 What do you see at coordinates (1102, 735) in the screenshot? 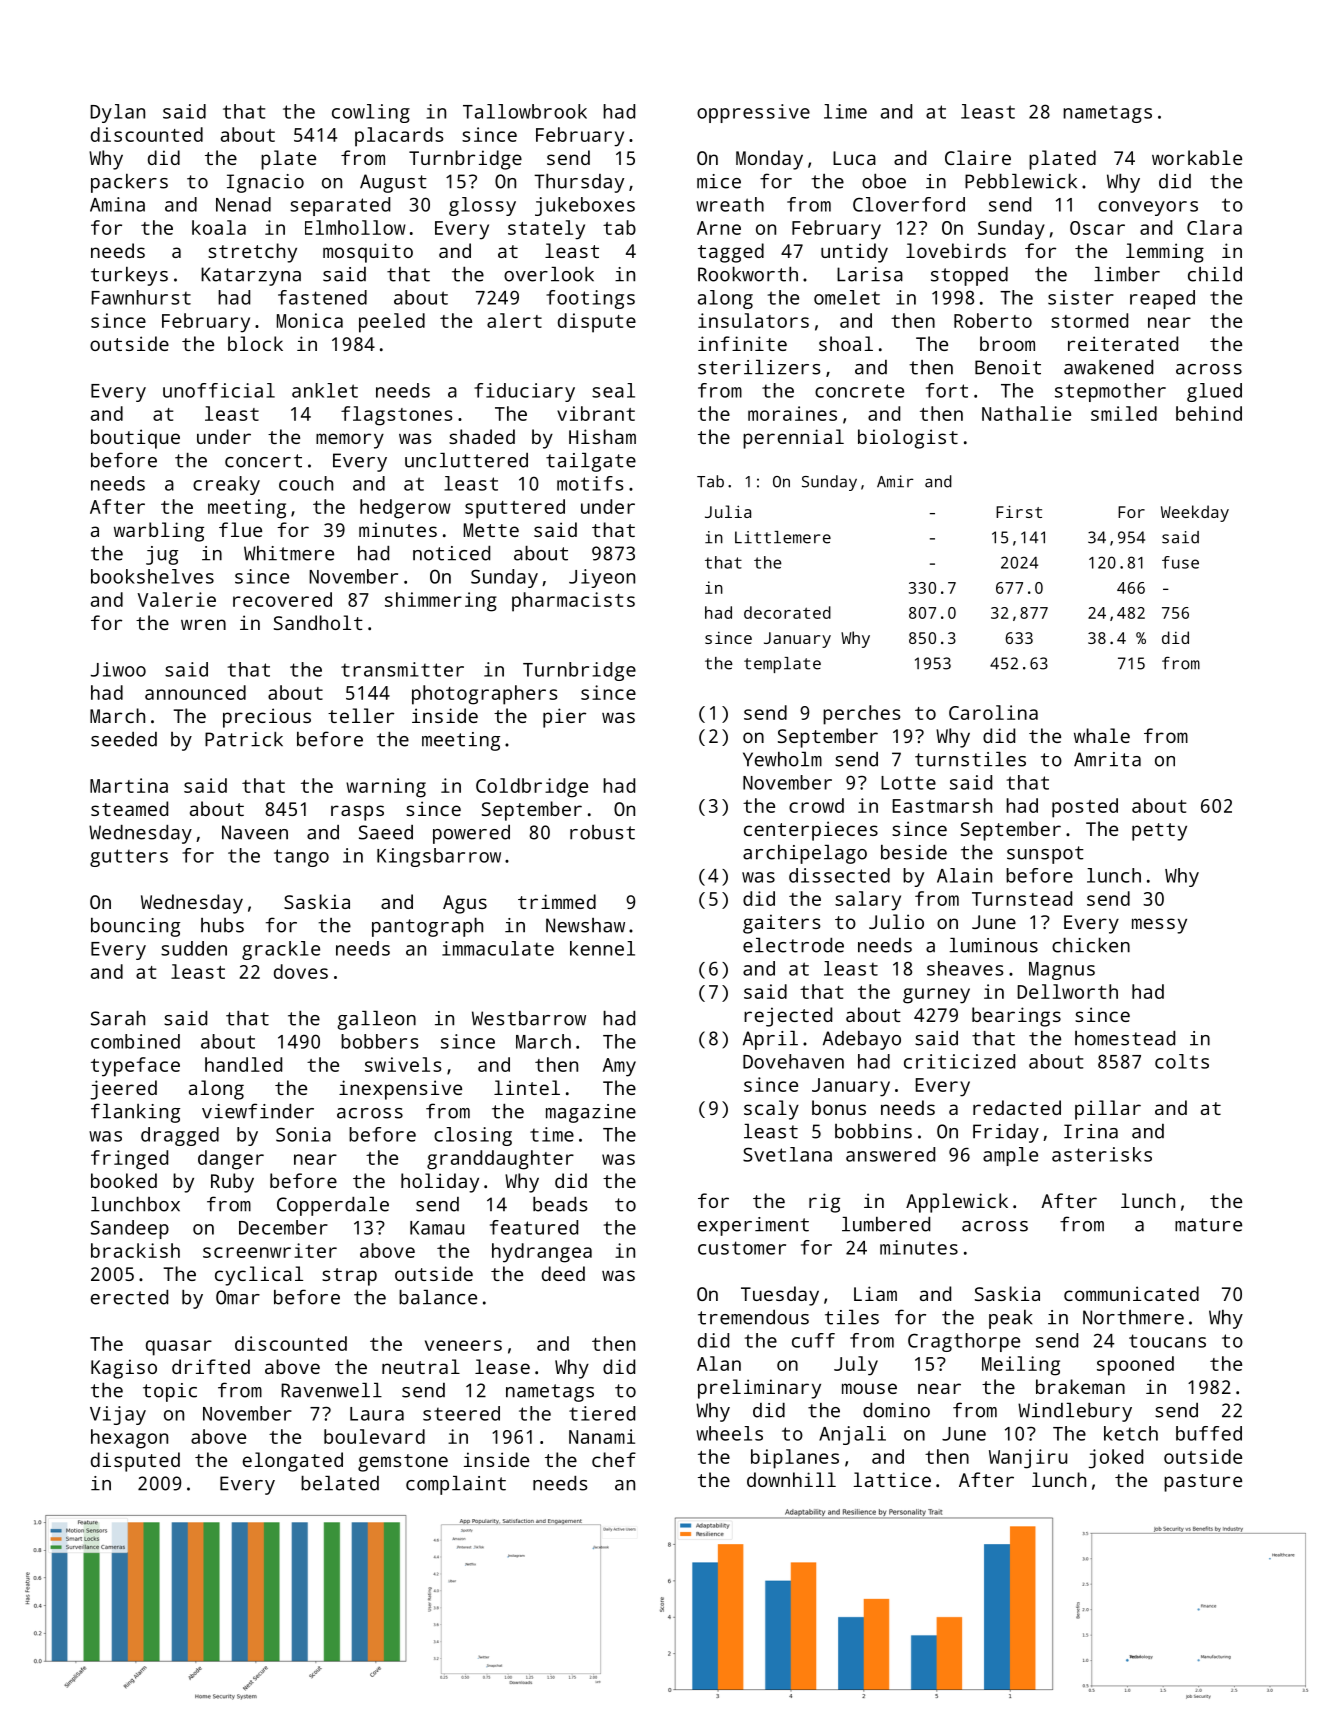
I see `whale` at bounding box center [1102, 735].
